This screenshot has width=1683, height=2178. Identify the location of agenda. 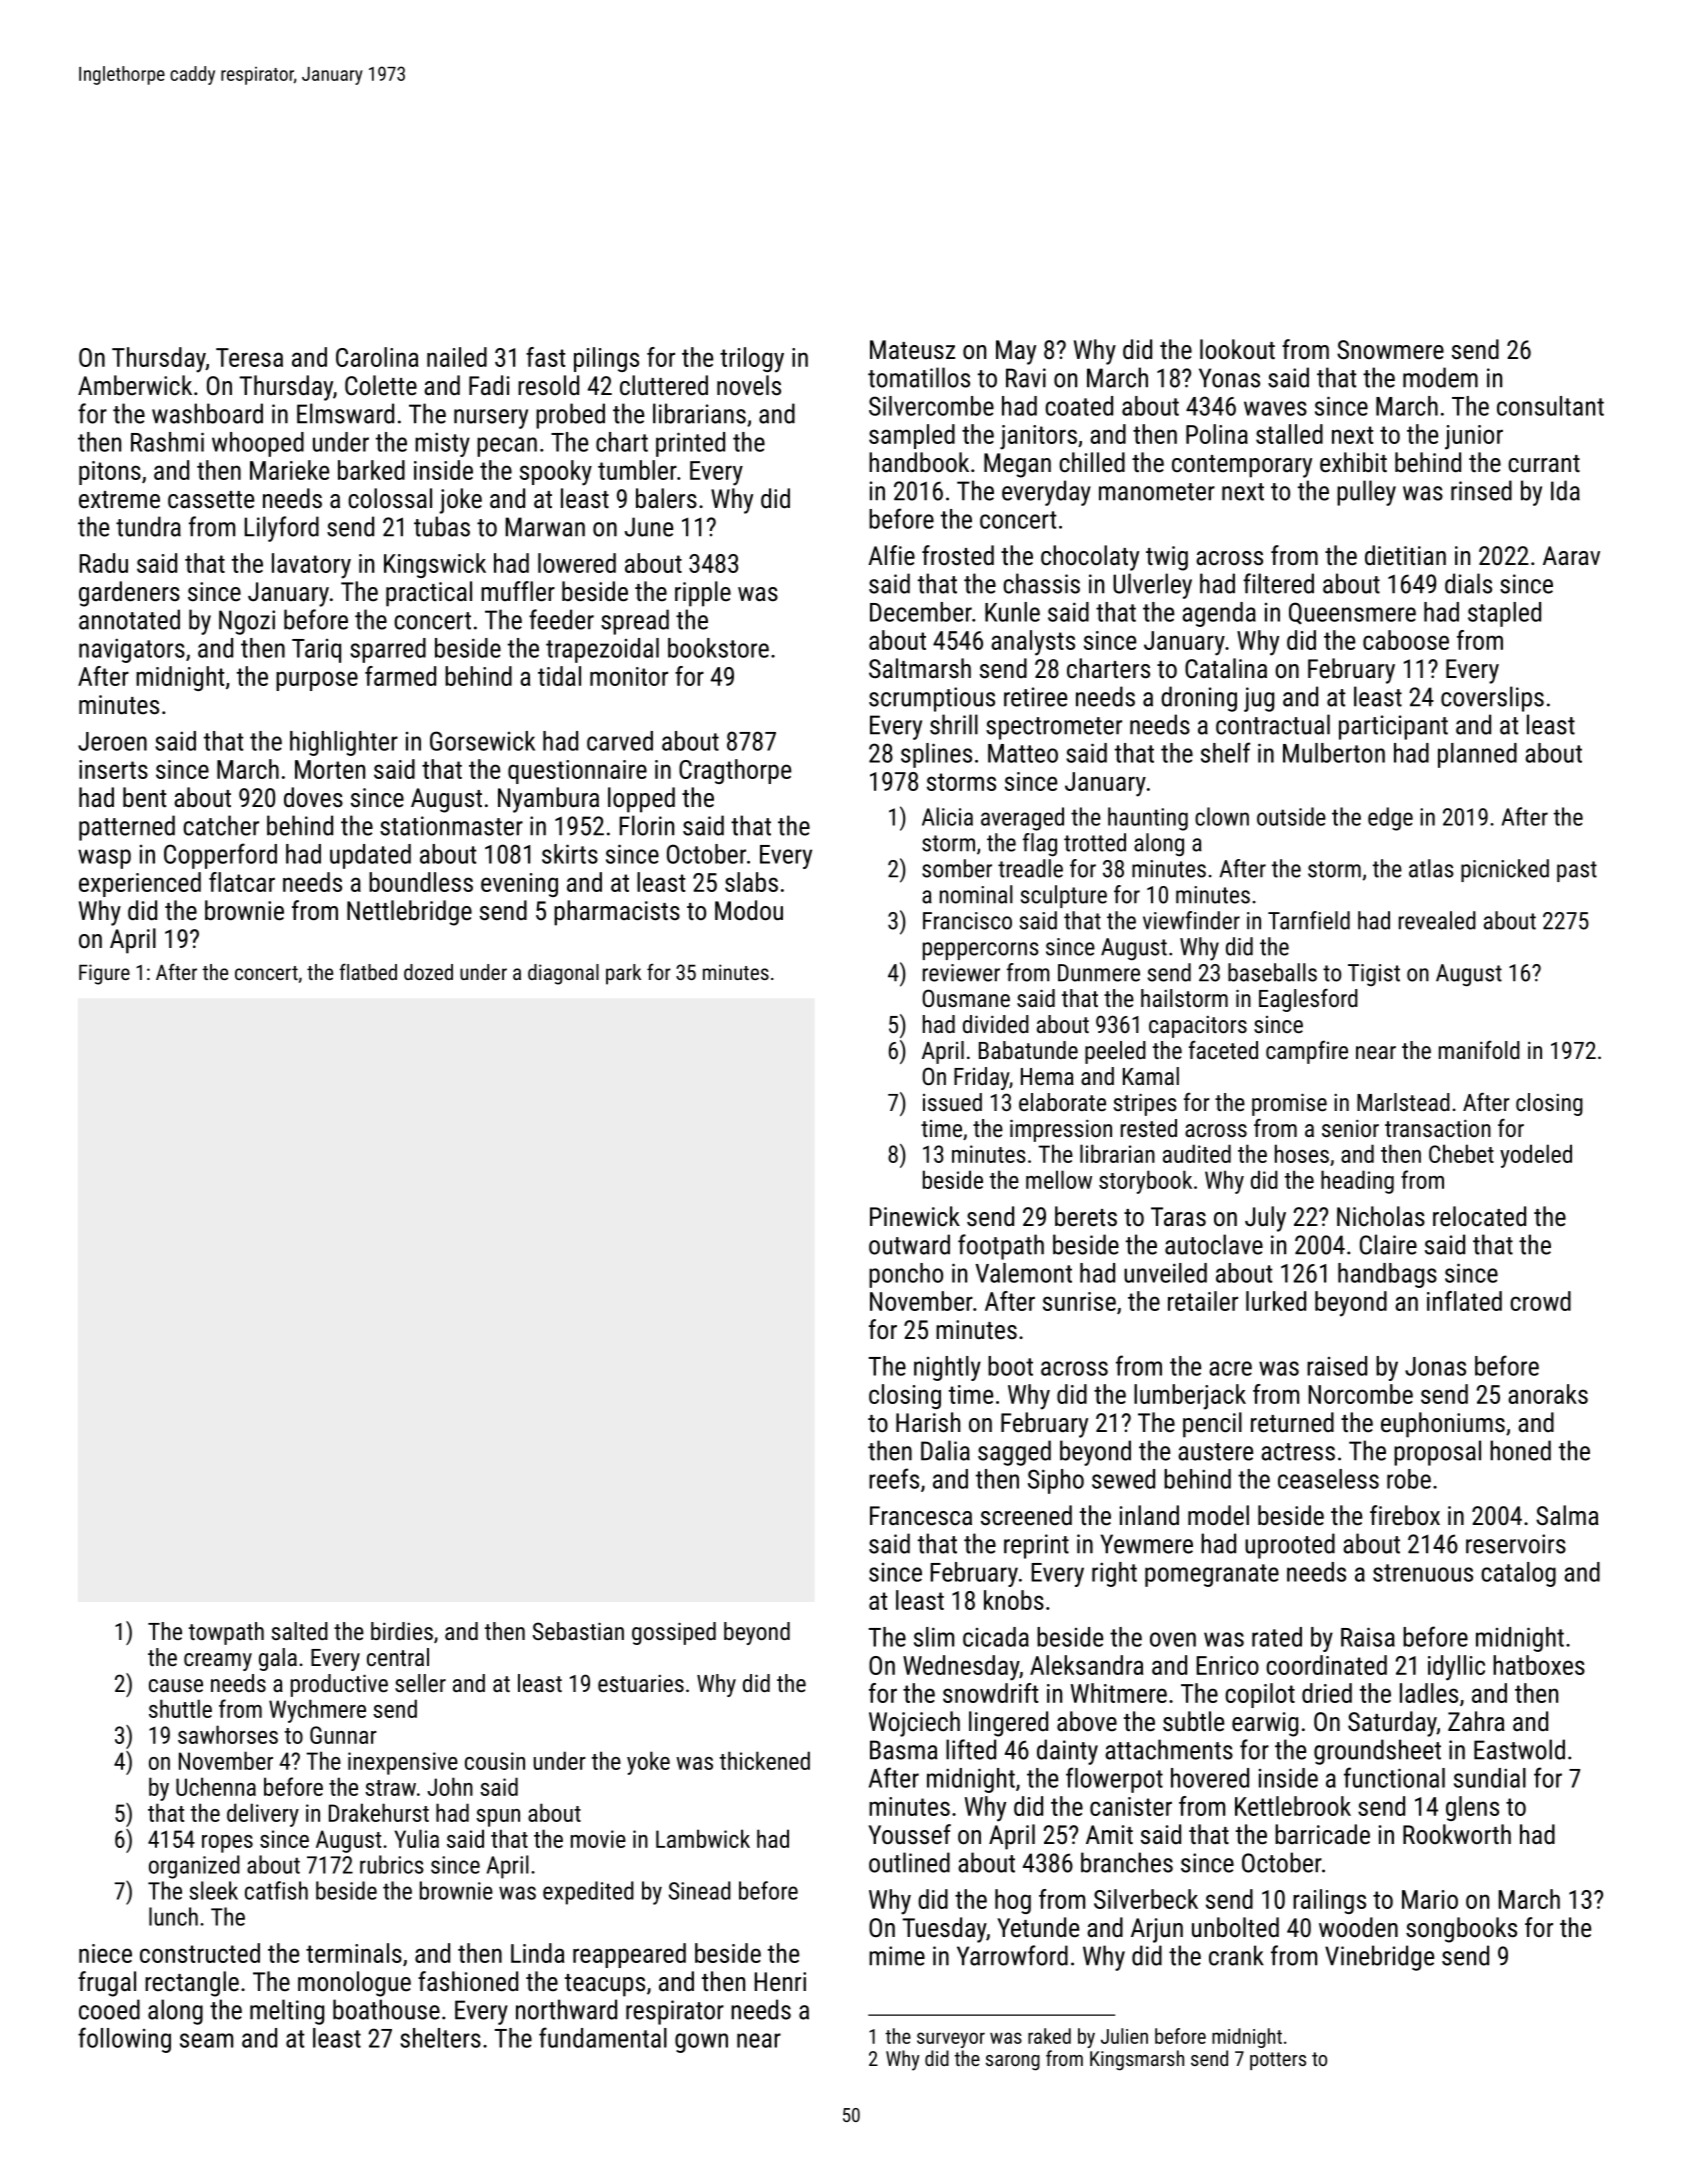
(1219, 614).
